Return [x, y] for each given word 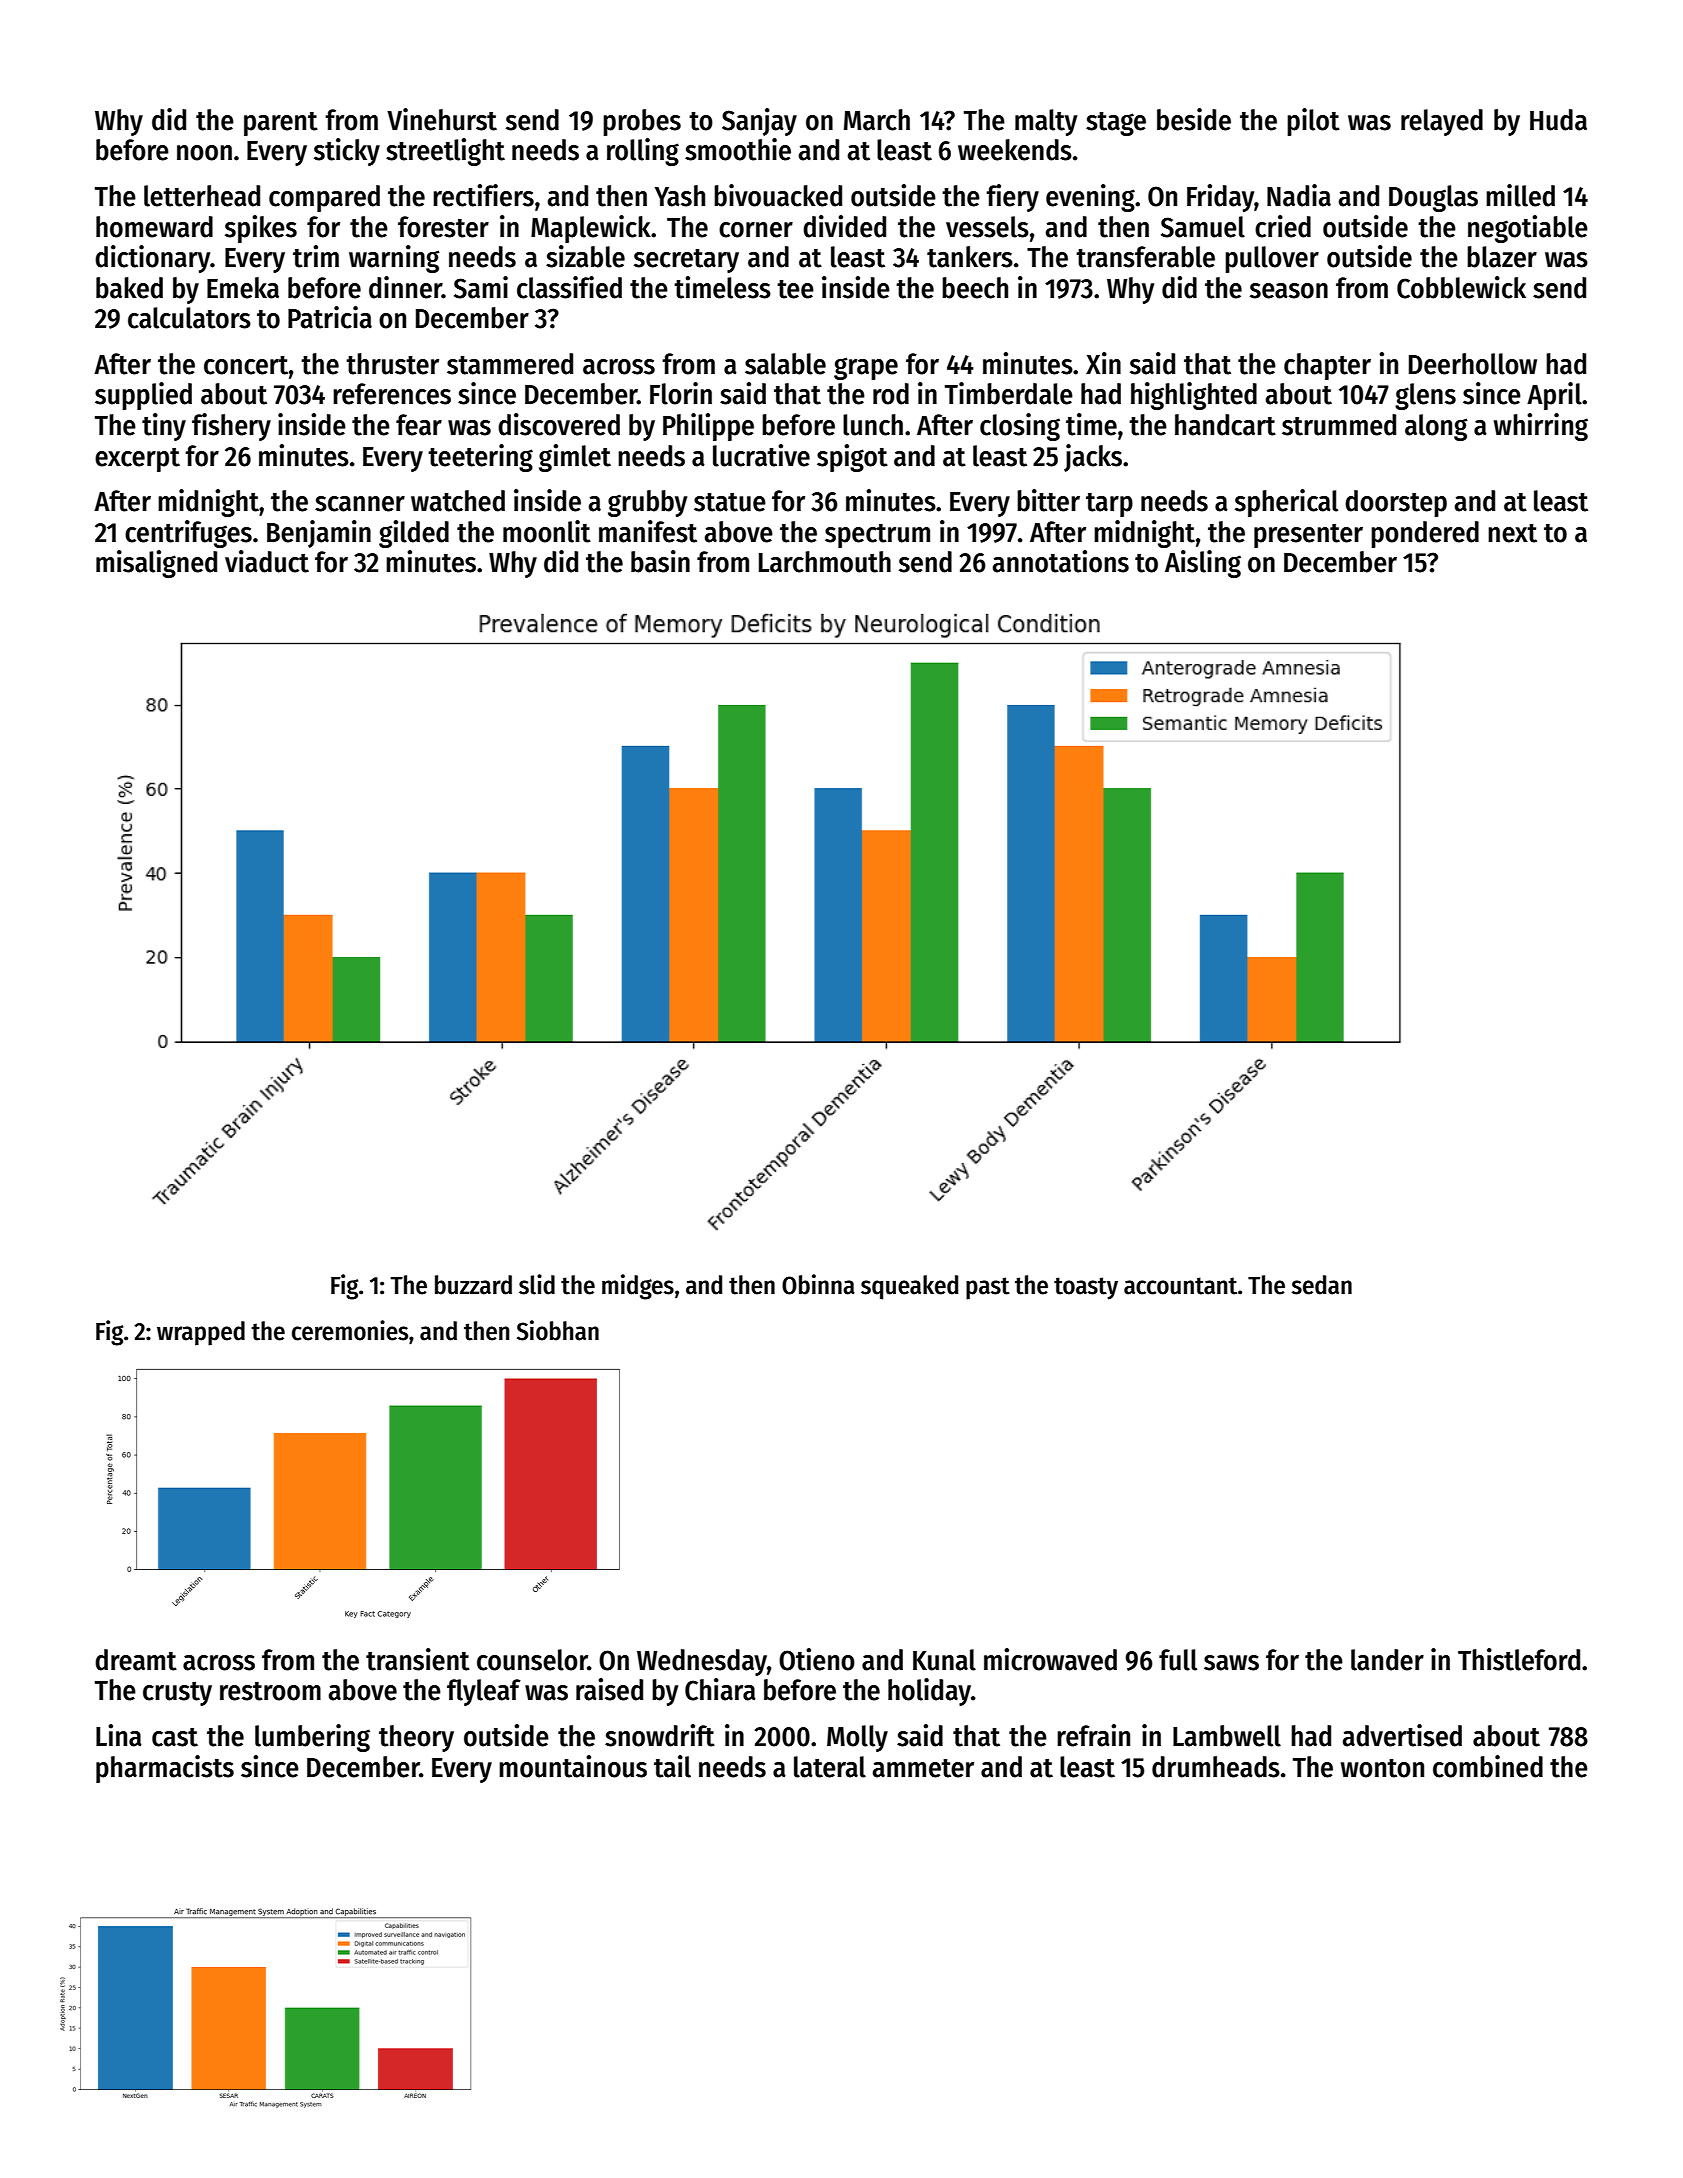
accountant [1180, 1286]
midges [638, 1287]
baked [129, 288]
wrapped [201, 1333]
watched [458, 501]
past [988, 1288]
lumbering [312, 1738]
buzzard [473, 1285]
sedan [1322, 1285]
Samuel [1203, 227]
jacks [1093, 458]
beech [975, 288]
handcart [1225, 425]
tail [672, 1766]
